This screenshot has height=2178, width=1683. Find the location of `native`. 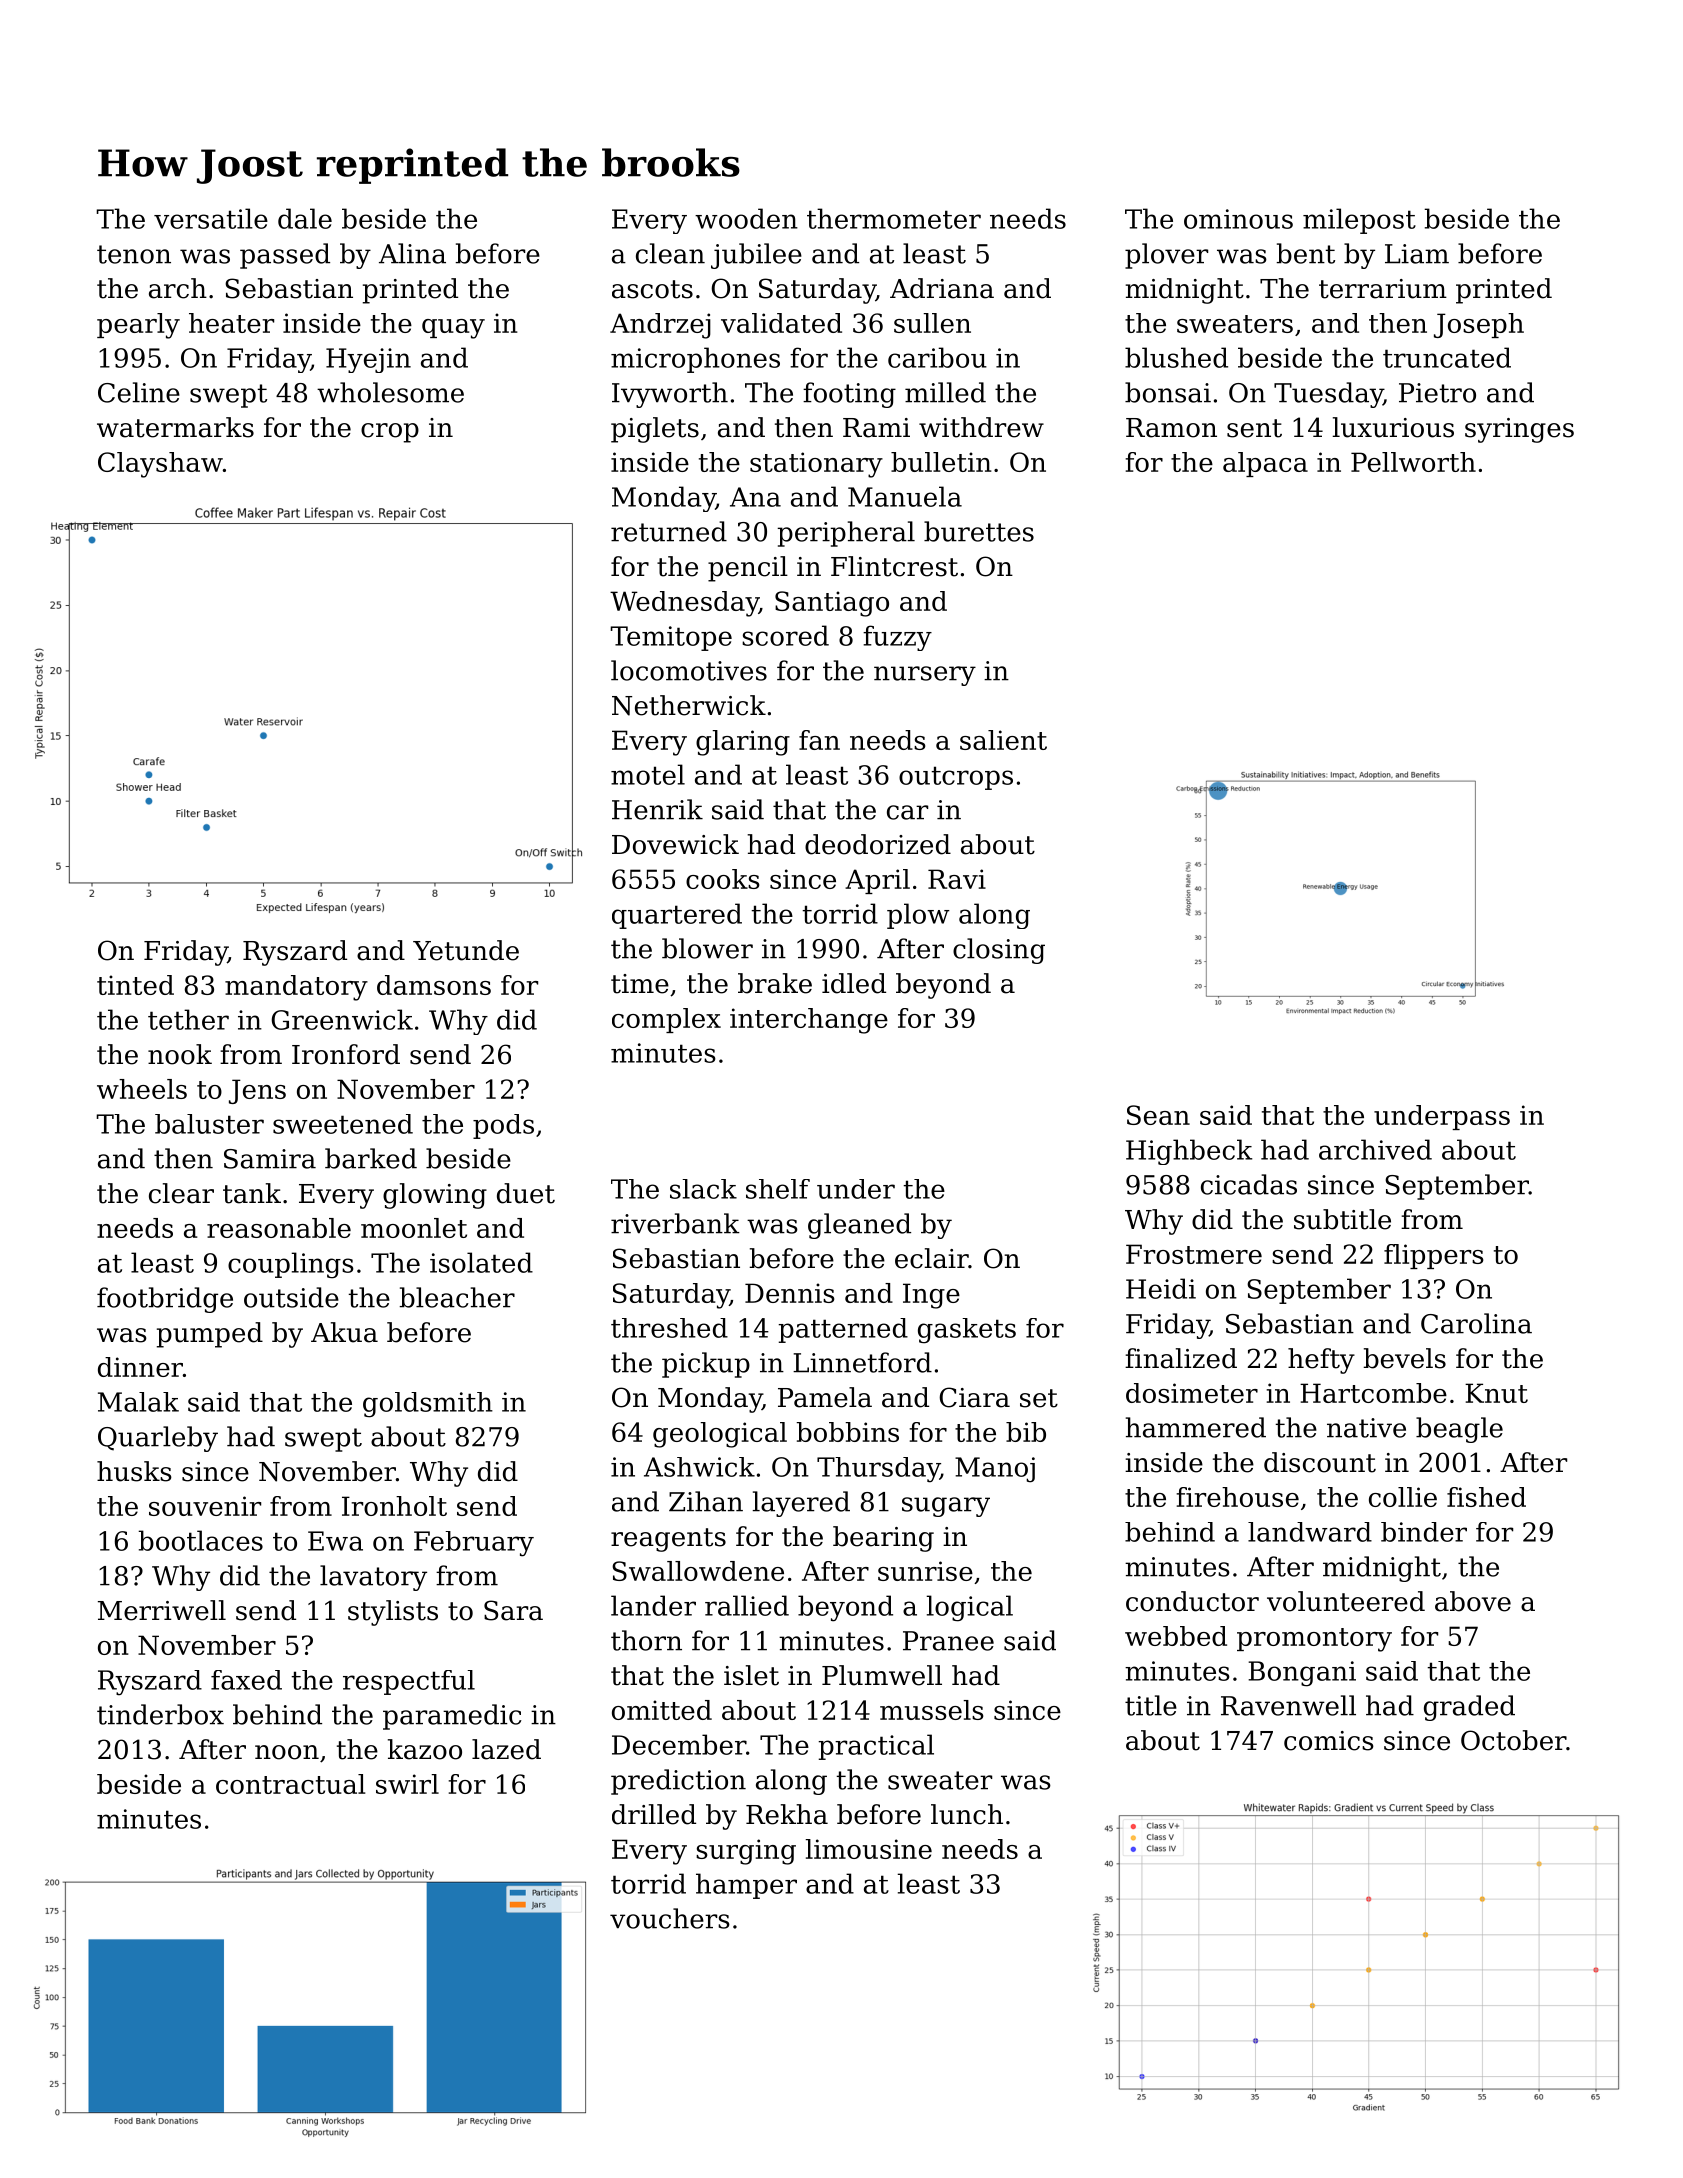

native is located at coordinates (1366, 1428).
